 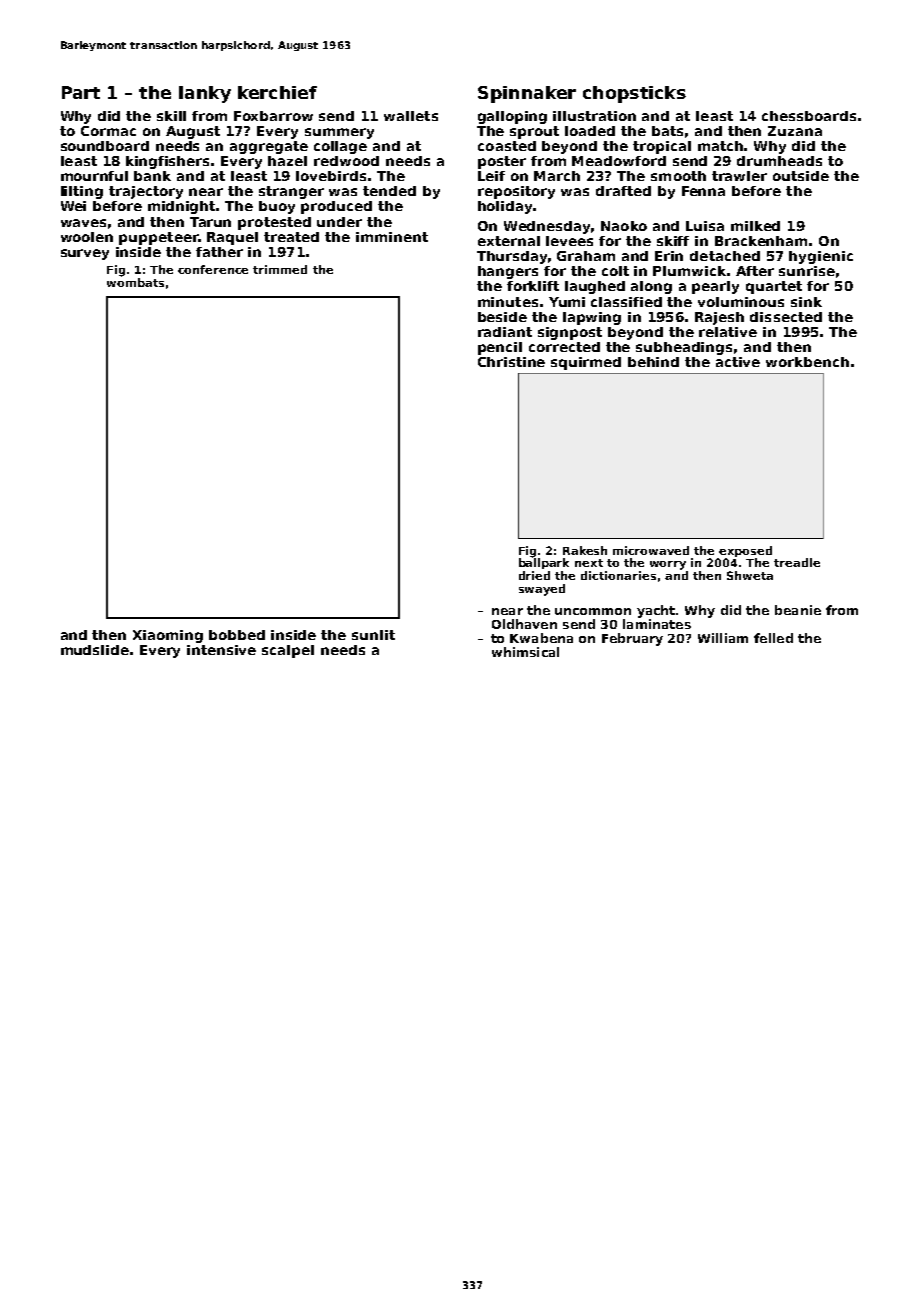 I want to click on workbench, so click(x=807, y=362).
